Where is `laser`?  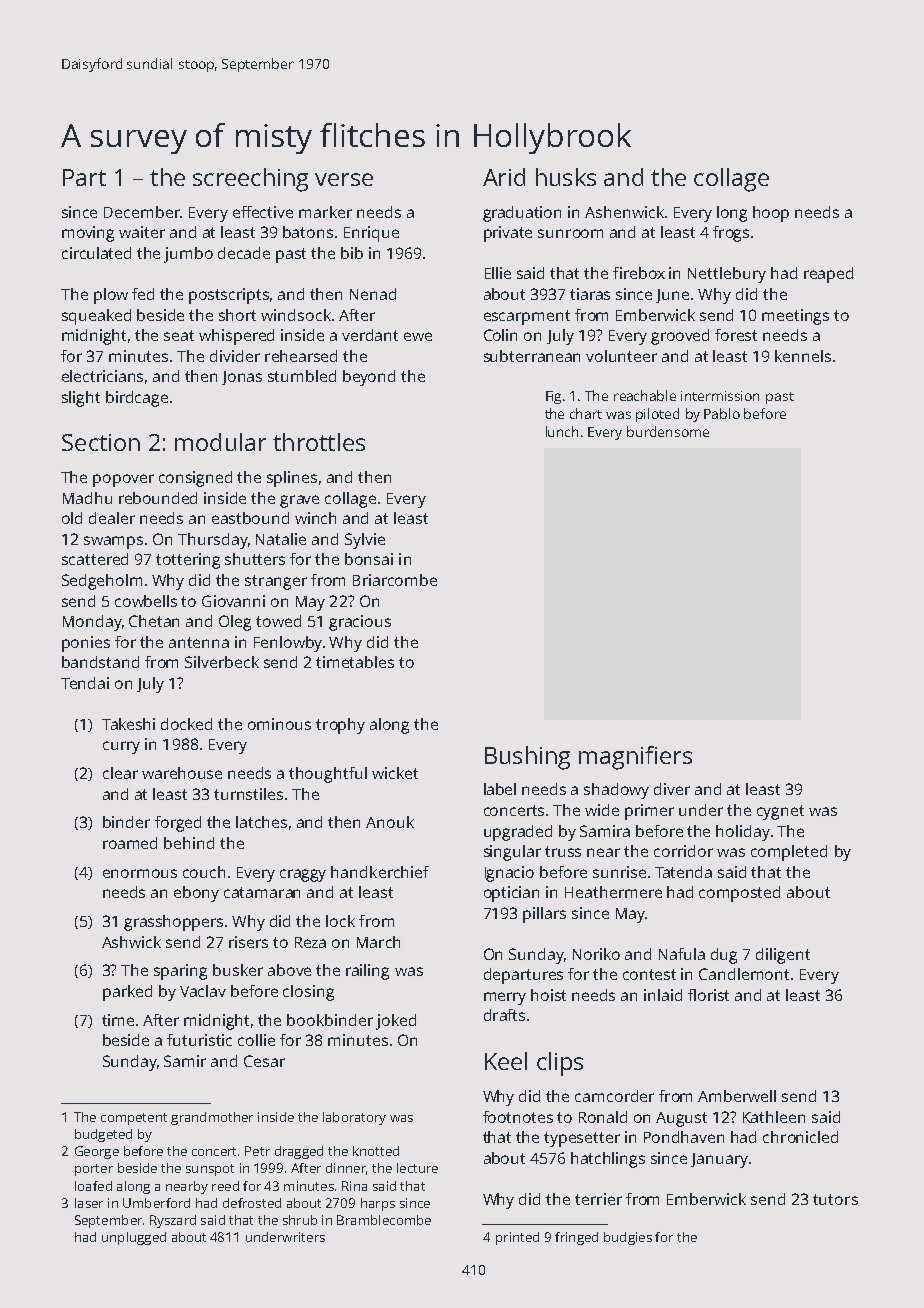 laser is located at coordinates (89, 1203).
